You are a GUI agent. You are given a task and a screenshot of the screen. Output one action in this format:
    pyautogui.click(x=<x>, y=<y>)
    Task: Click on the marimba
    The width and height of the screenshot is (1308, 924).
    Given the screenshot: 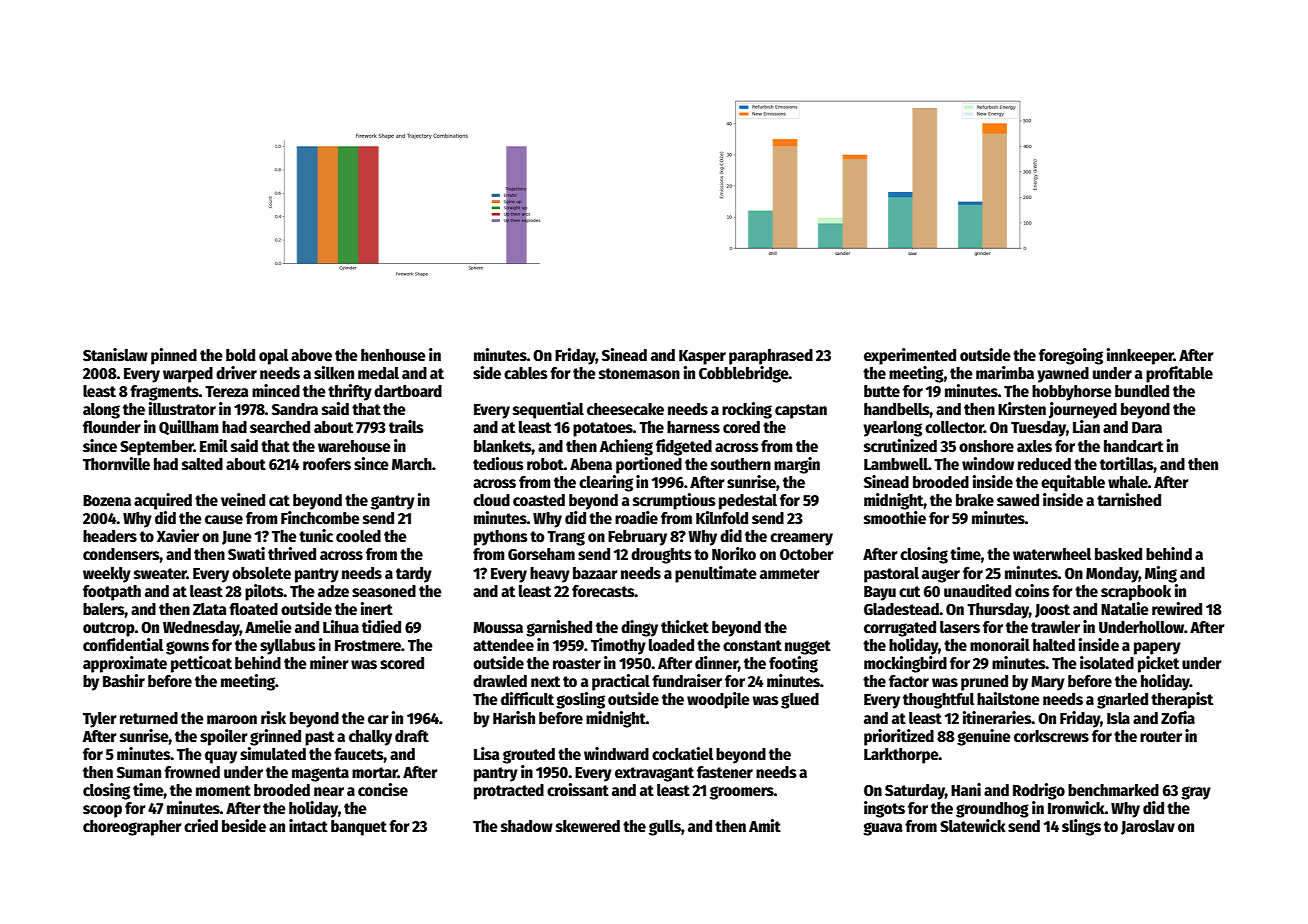 What is the action you would take?
    pyautogui.click(x=1005, y=372)
